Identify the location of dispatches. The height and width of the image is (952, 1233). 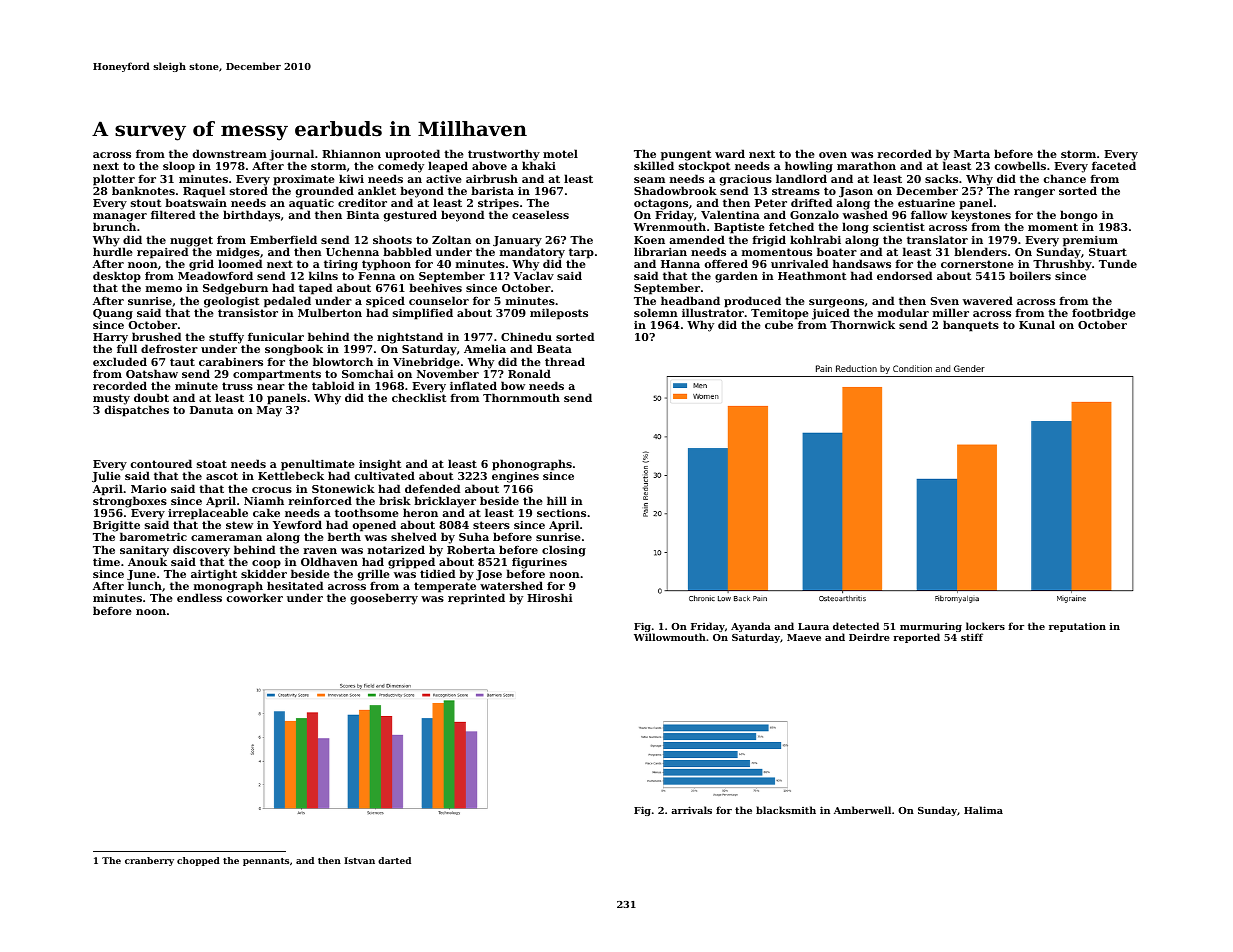
(137, 411).
